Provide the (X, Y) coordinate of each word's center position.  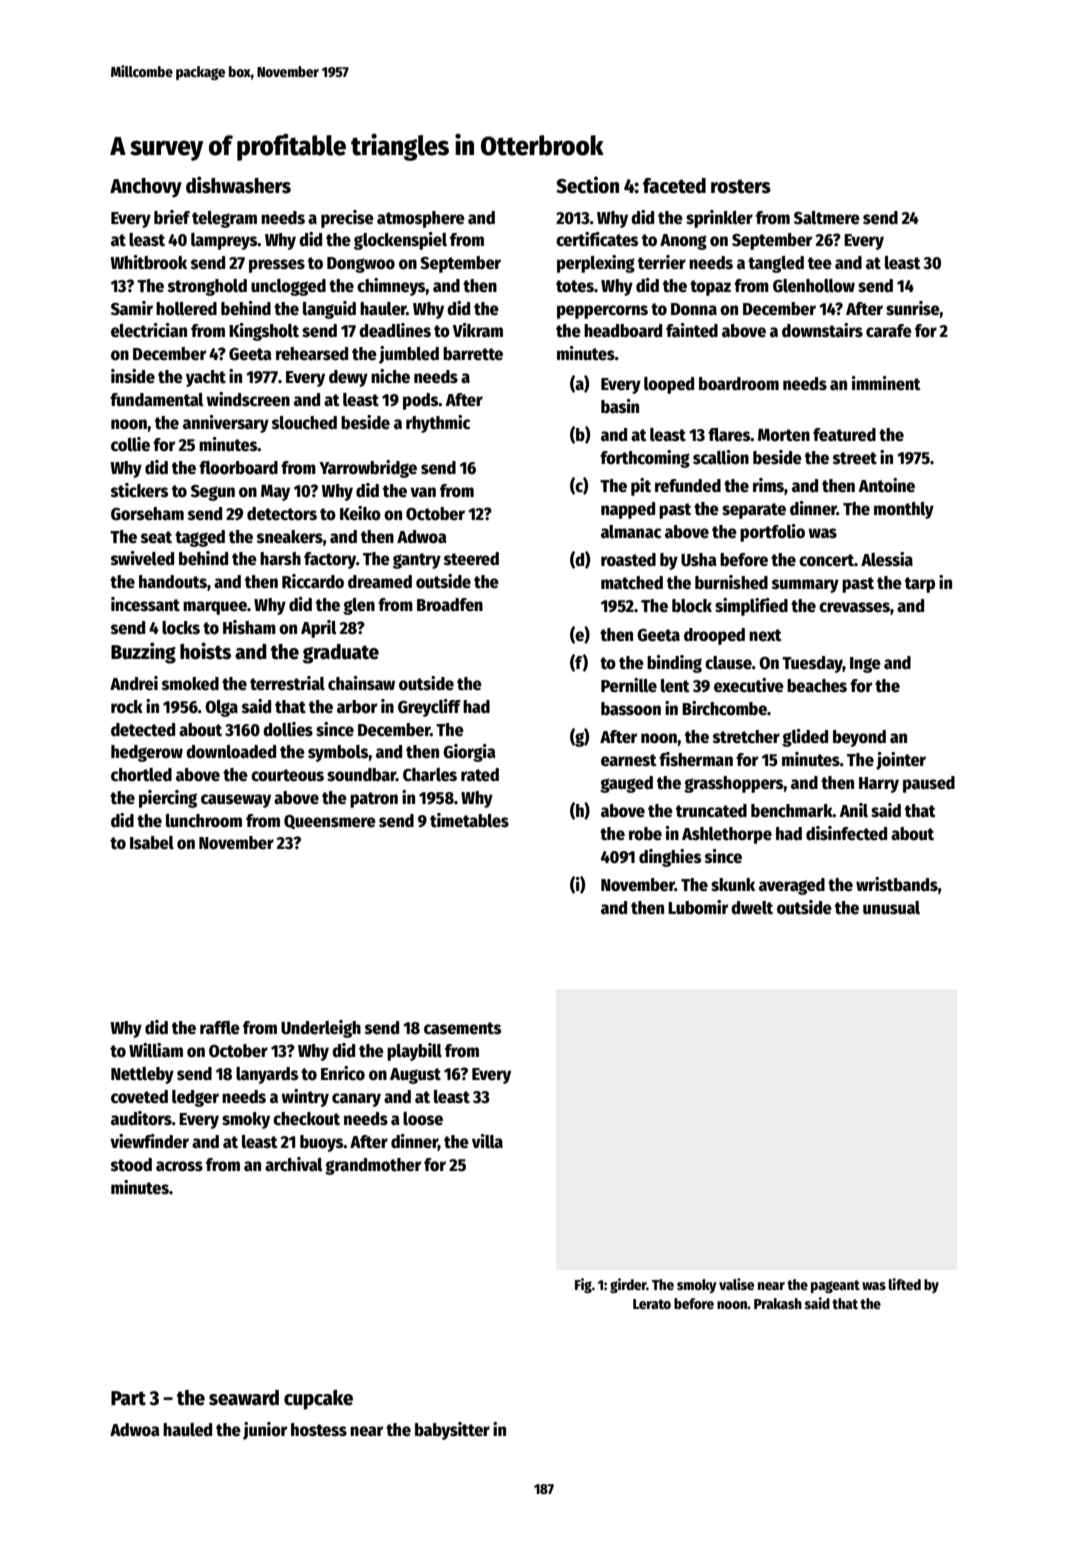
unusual (891, 908)
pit (641, 487)
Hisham (249, 627)
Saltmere (827, 218)
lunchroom (204, 821)
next (765, 635)
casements (462, 1028)
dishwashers (238, 185)
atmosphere (421, 219)
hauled (187, 1430)
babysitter (452, 1431)
